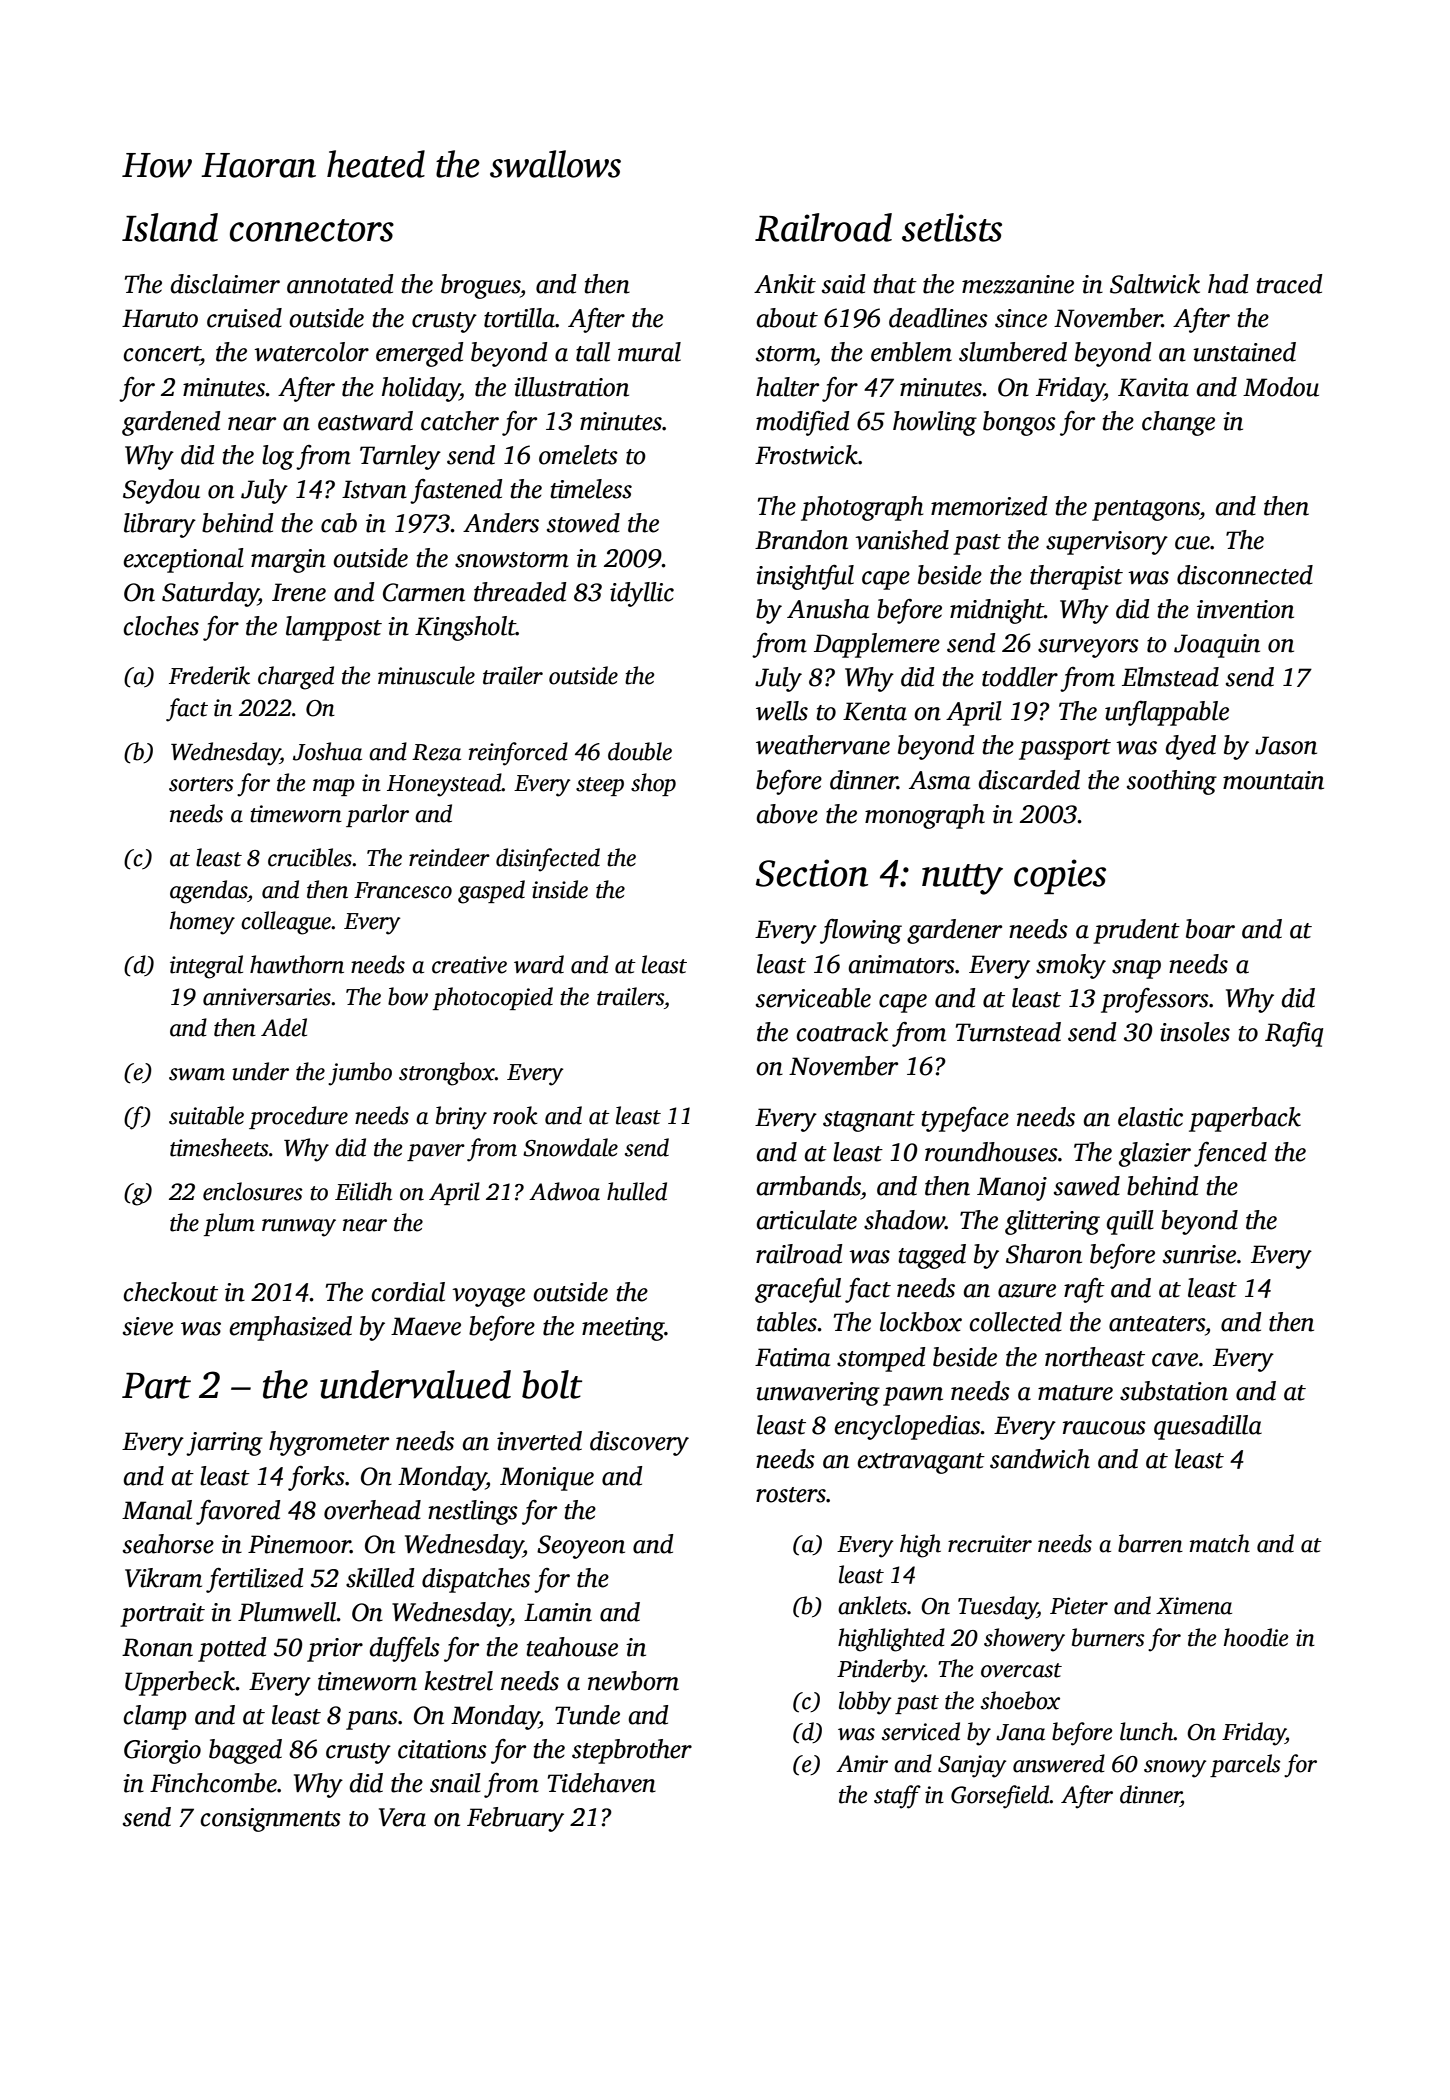 Image resolution: width=1450 pixels, height=2100 pixels. What do you see at coordinates (812, 873) in the document?
I see `Section` at bounding box center [812, 873].
